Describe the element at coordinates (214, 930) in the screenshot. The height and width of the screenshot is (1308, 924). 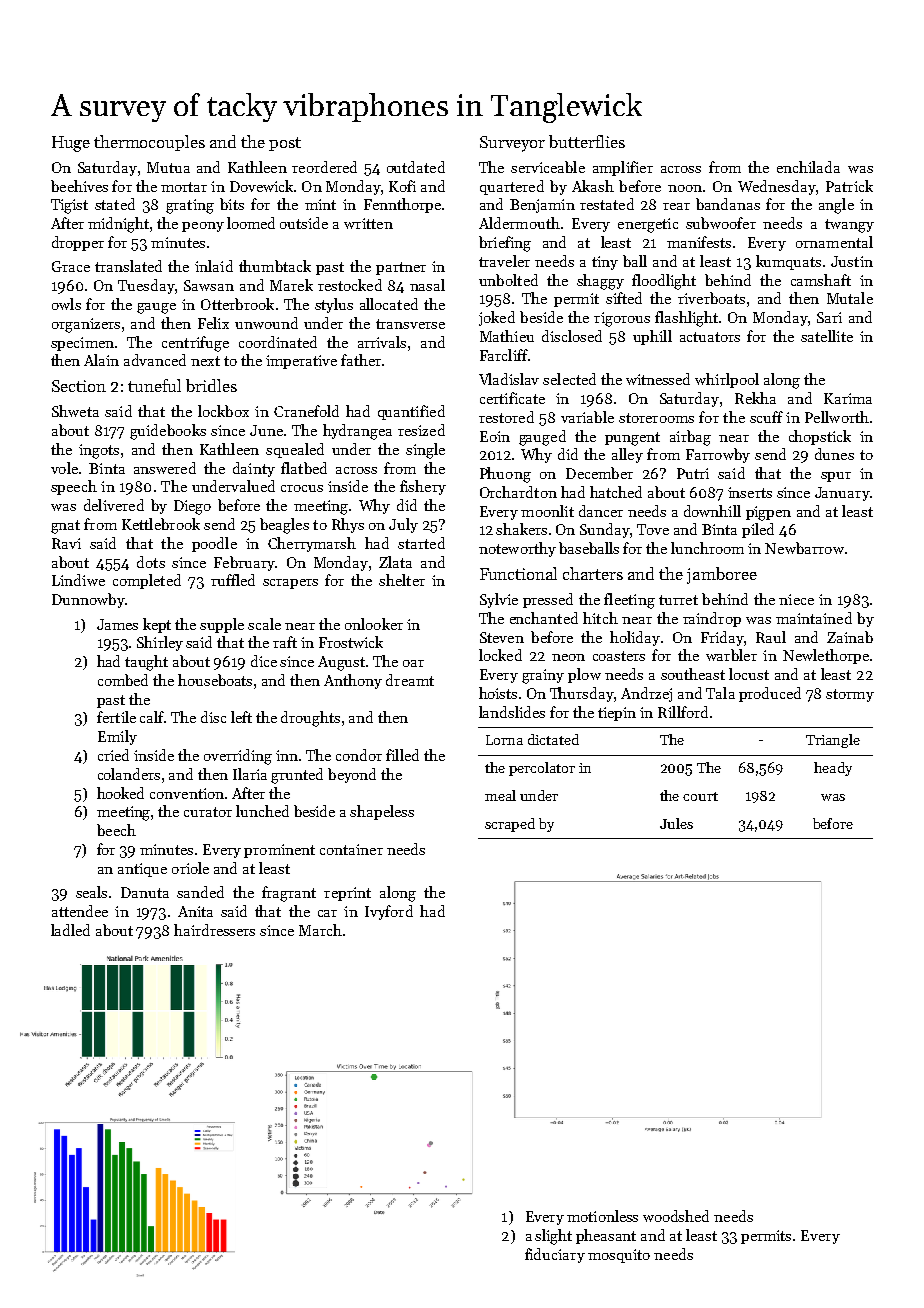
I see `hairdressers` at that location.
